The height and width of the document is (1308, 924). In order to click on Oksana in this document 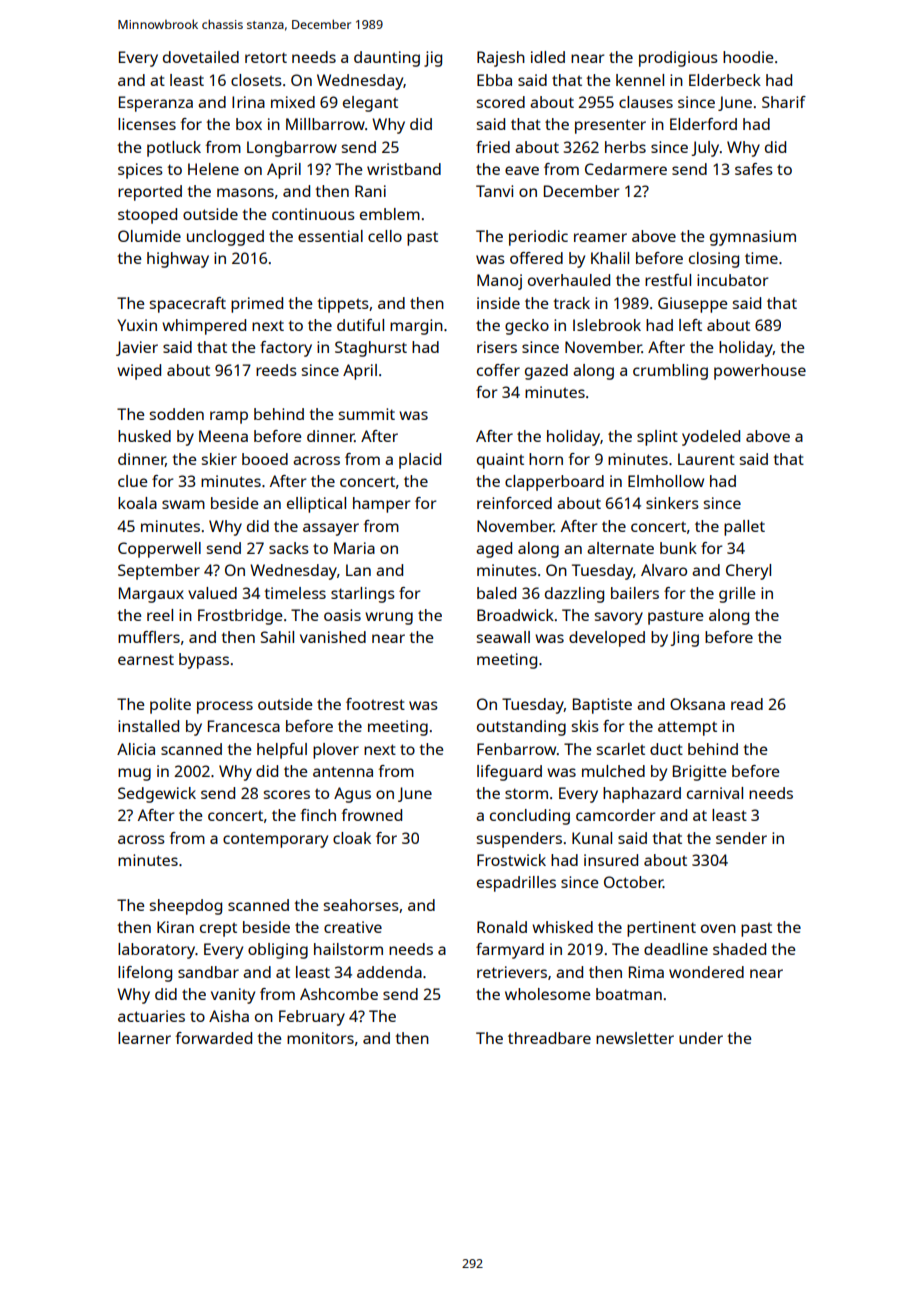, I will do `click(697, 704)`.
